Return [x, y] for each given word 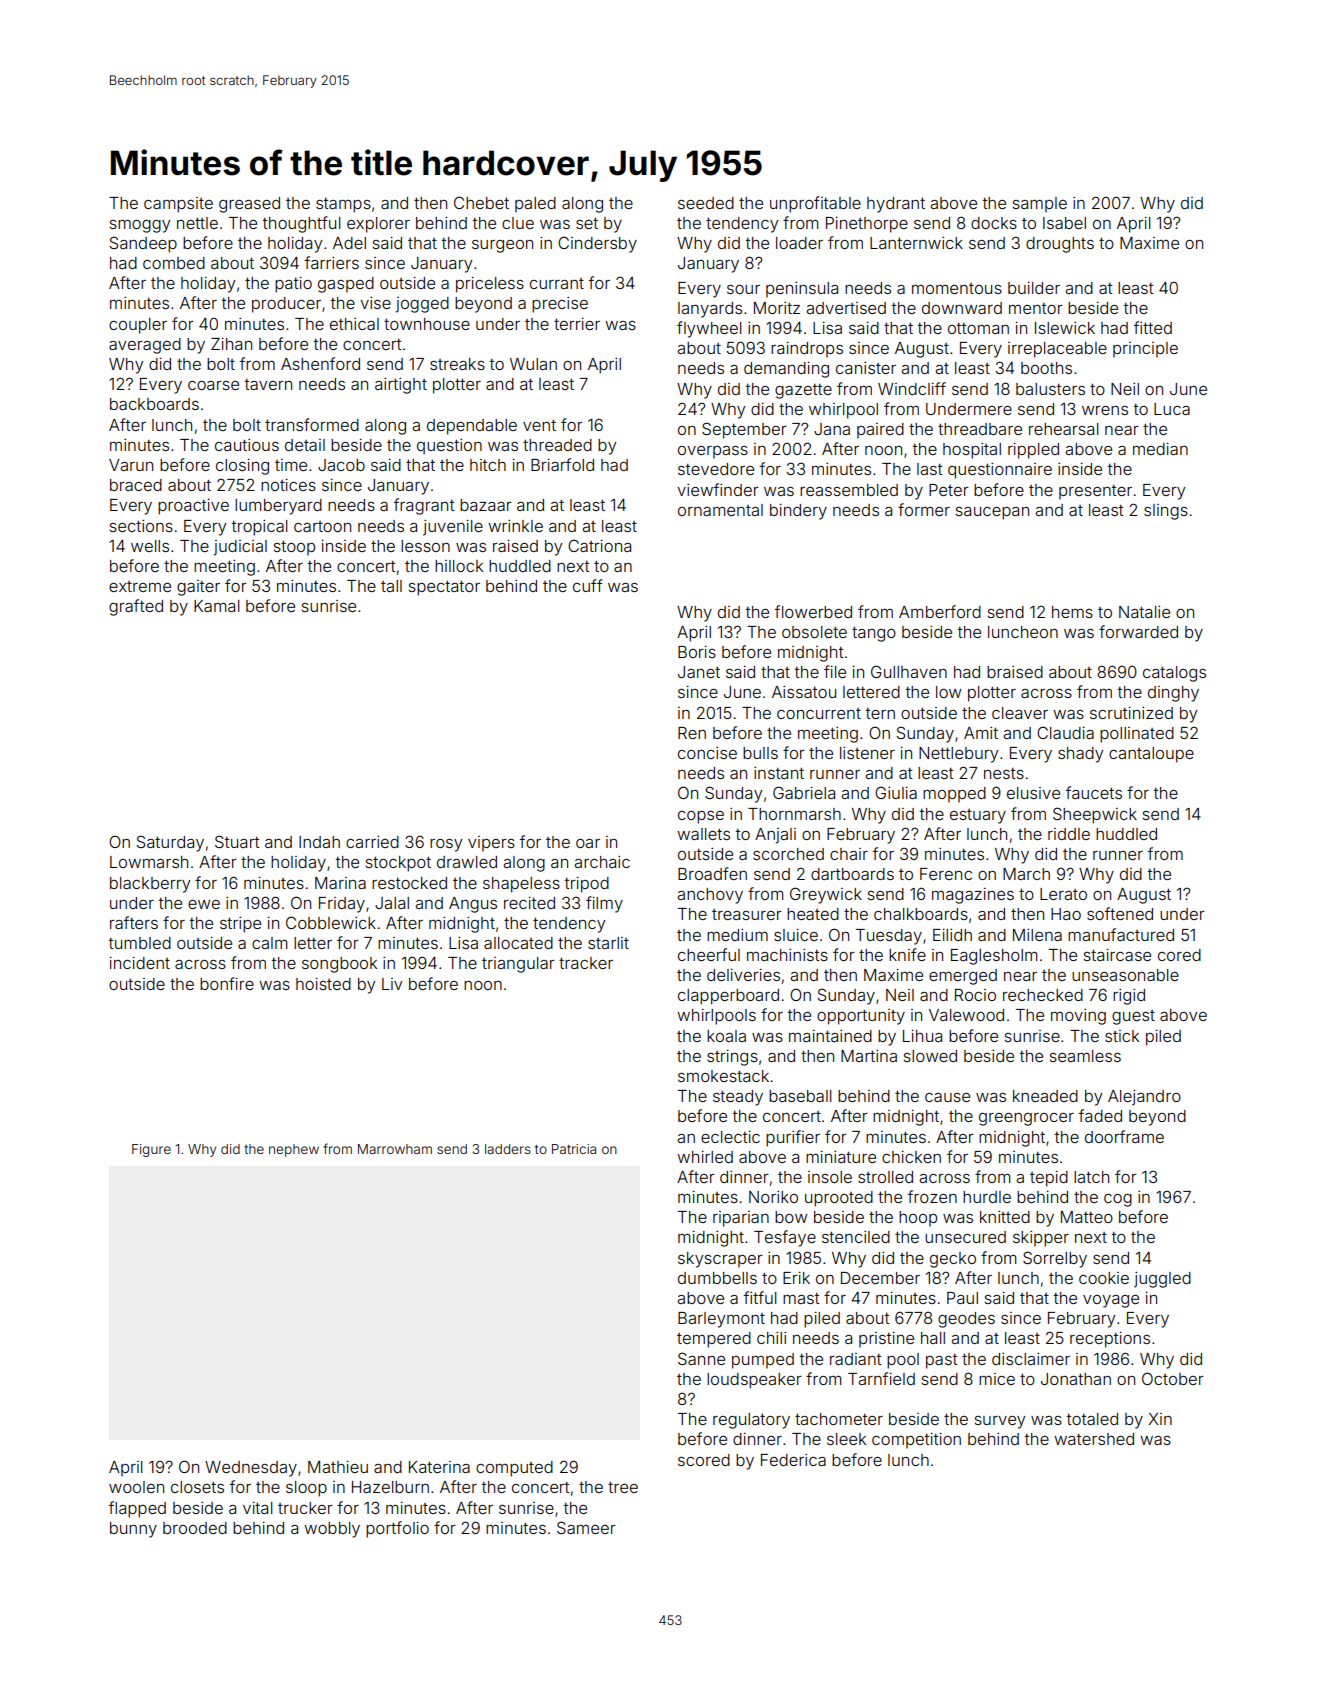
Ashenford [320, 363]
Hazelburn [390, 1487]
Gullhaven [909, 671]
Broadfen [712, 873]
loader [799, 243]
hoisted [323, 984]
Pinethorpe [867, 225]
